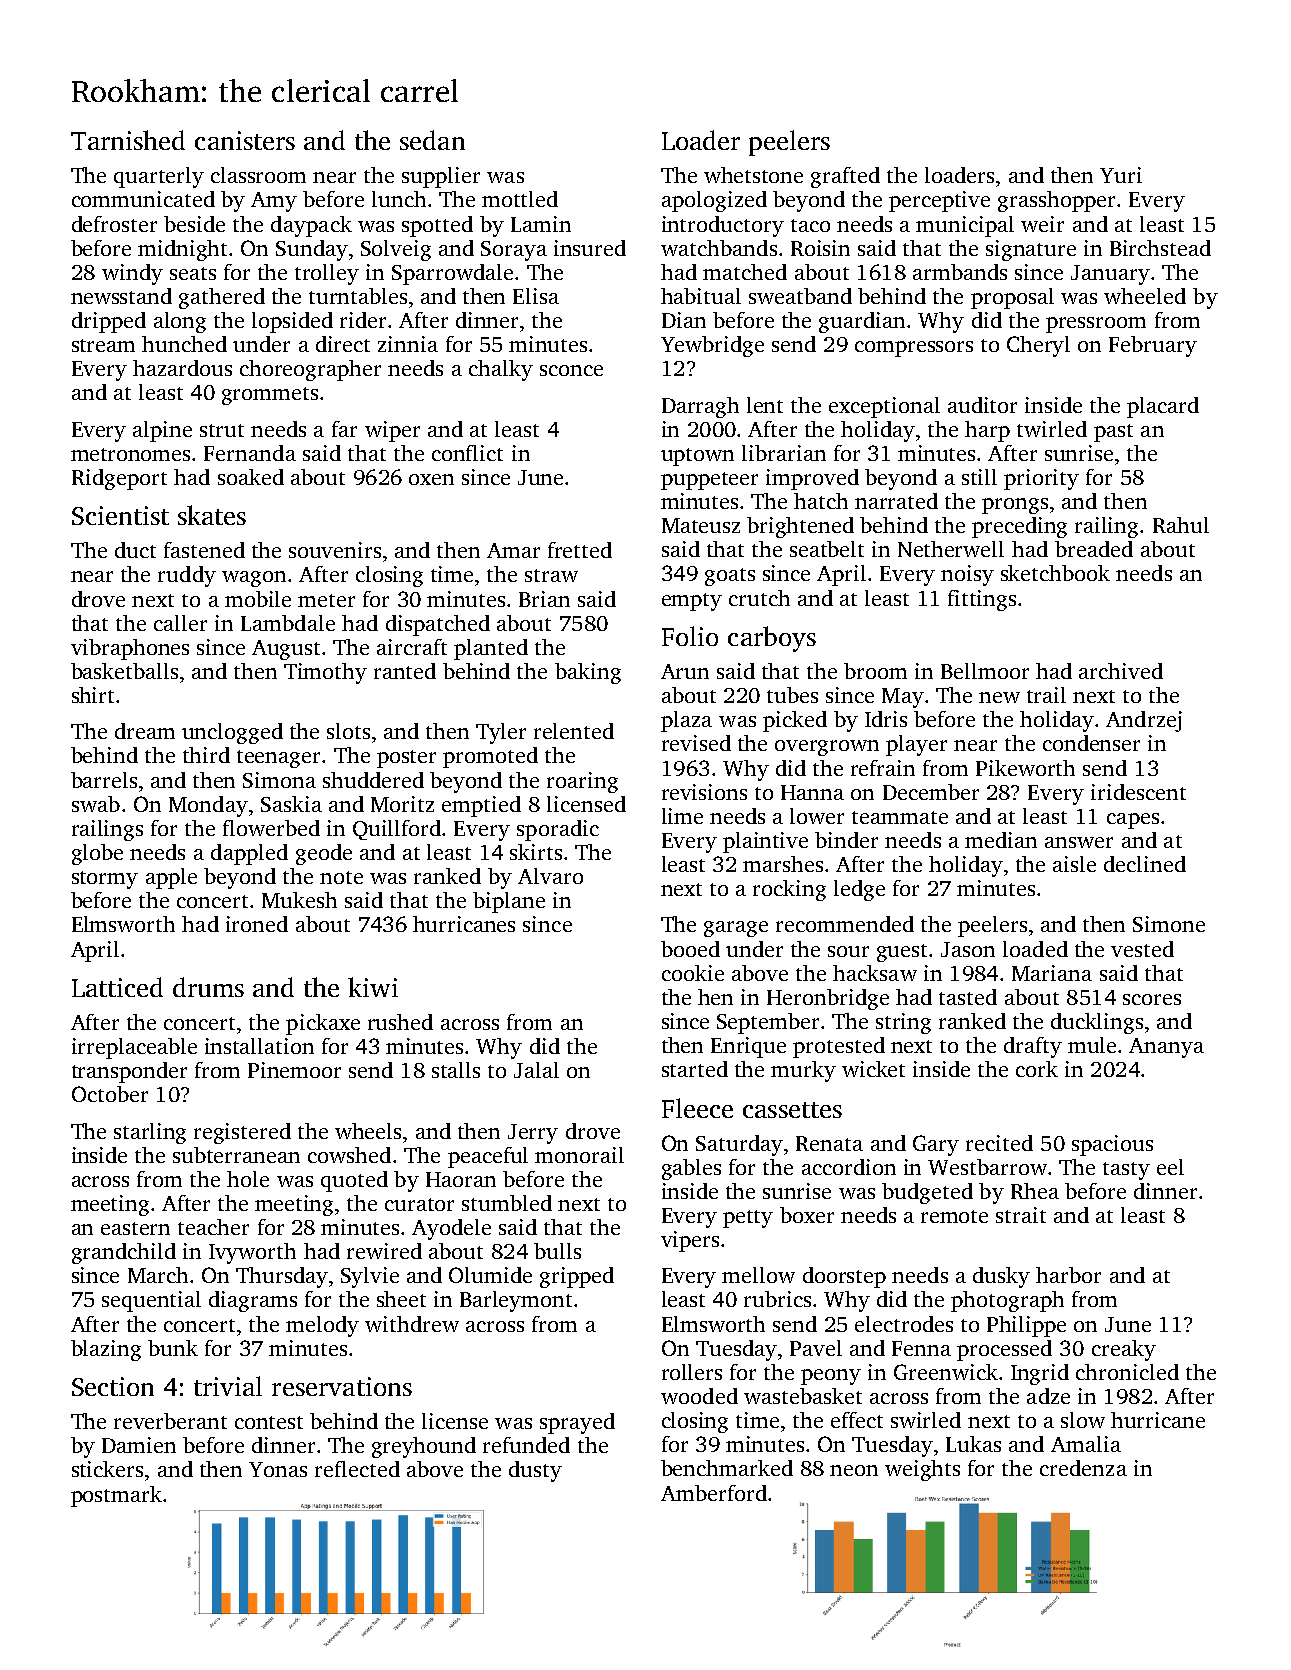 This screenshot has width=1291, height=1670. Describe the element at coordinates (145, 731) in the screenshot. I see `dream` at that location.
